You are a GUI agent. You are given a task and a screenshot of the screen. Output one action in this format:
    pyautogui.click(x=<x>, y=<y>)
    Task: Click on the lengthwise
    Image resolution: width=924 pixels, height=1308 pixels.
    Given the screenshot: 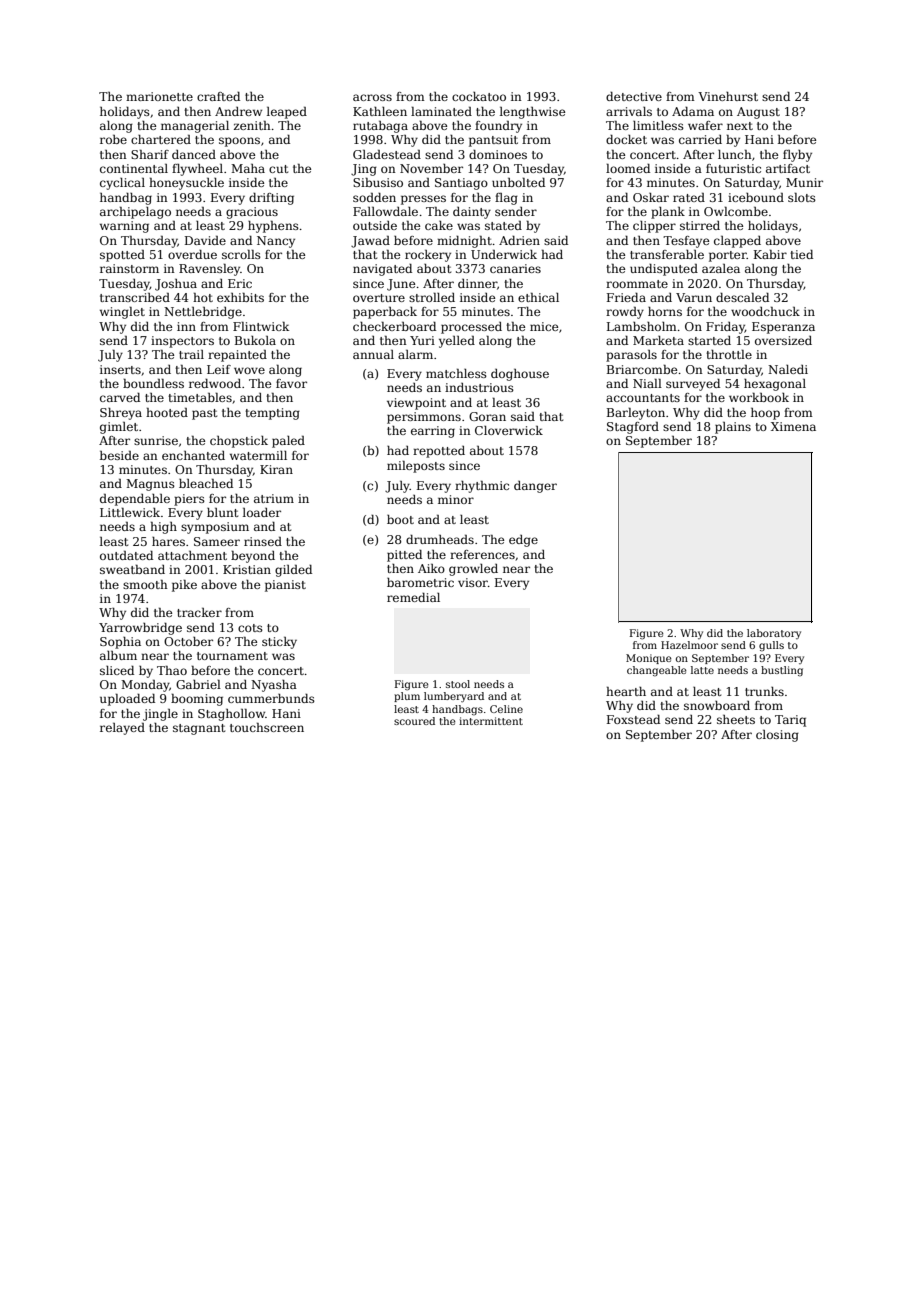 What is the action you would take?
    pyautogui.click(x=532, y=113)
